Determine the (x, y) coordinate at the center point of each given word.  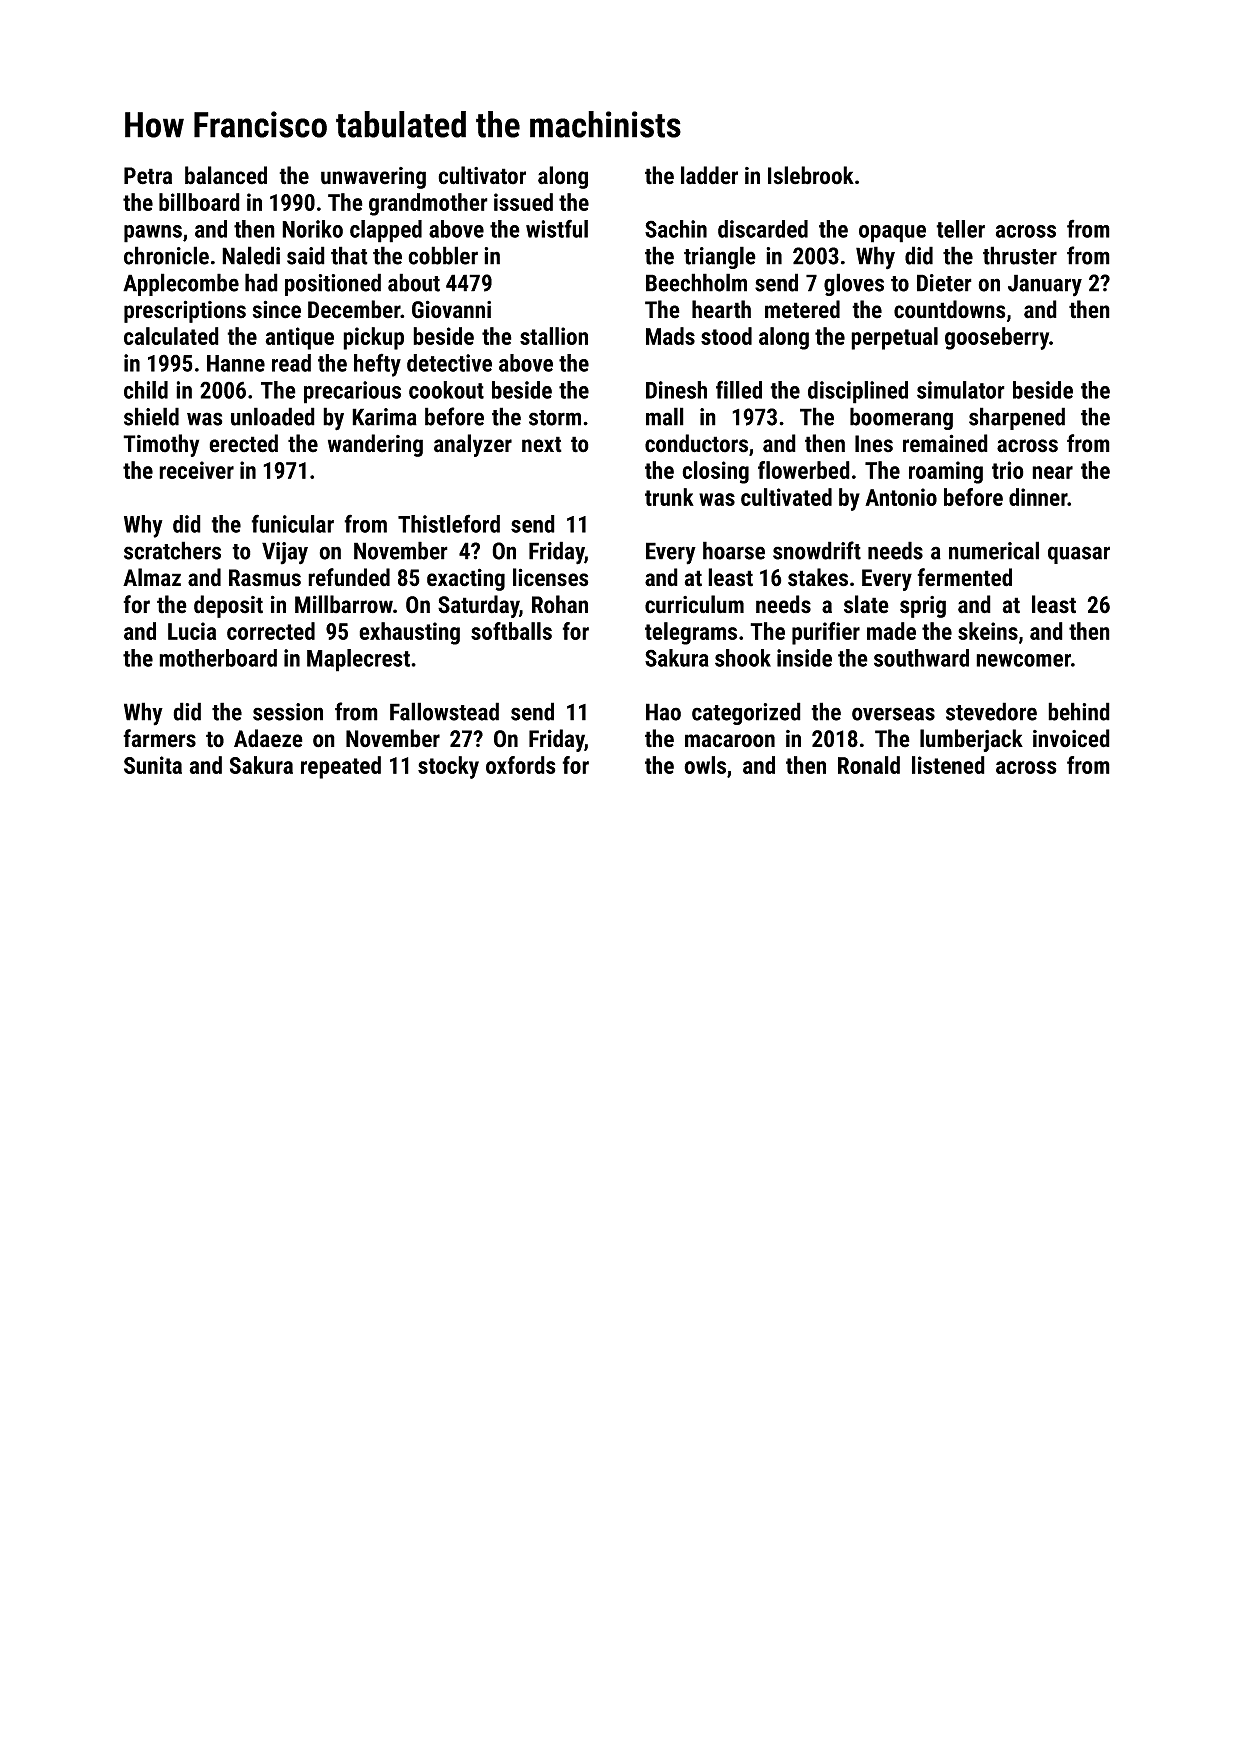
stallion (554, 336)
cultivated (786, 497)
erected (243, 443)
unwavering (373, 178)
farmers (159, 738)
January (1045, 285)
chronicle (166, 255)
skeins (988, 631)
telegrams (691, 633)
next (542, 444)
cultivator (482, 175)
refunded (349, 577)
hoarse (734, 550)
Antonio (901, 497)
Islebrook (811, 175)
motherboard (218, 658)
